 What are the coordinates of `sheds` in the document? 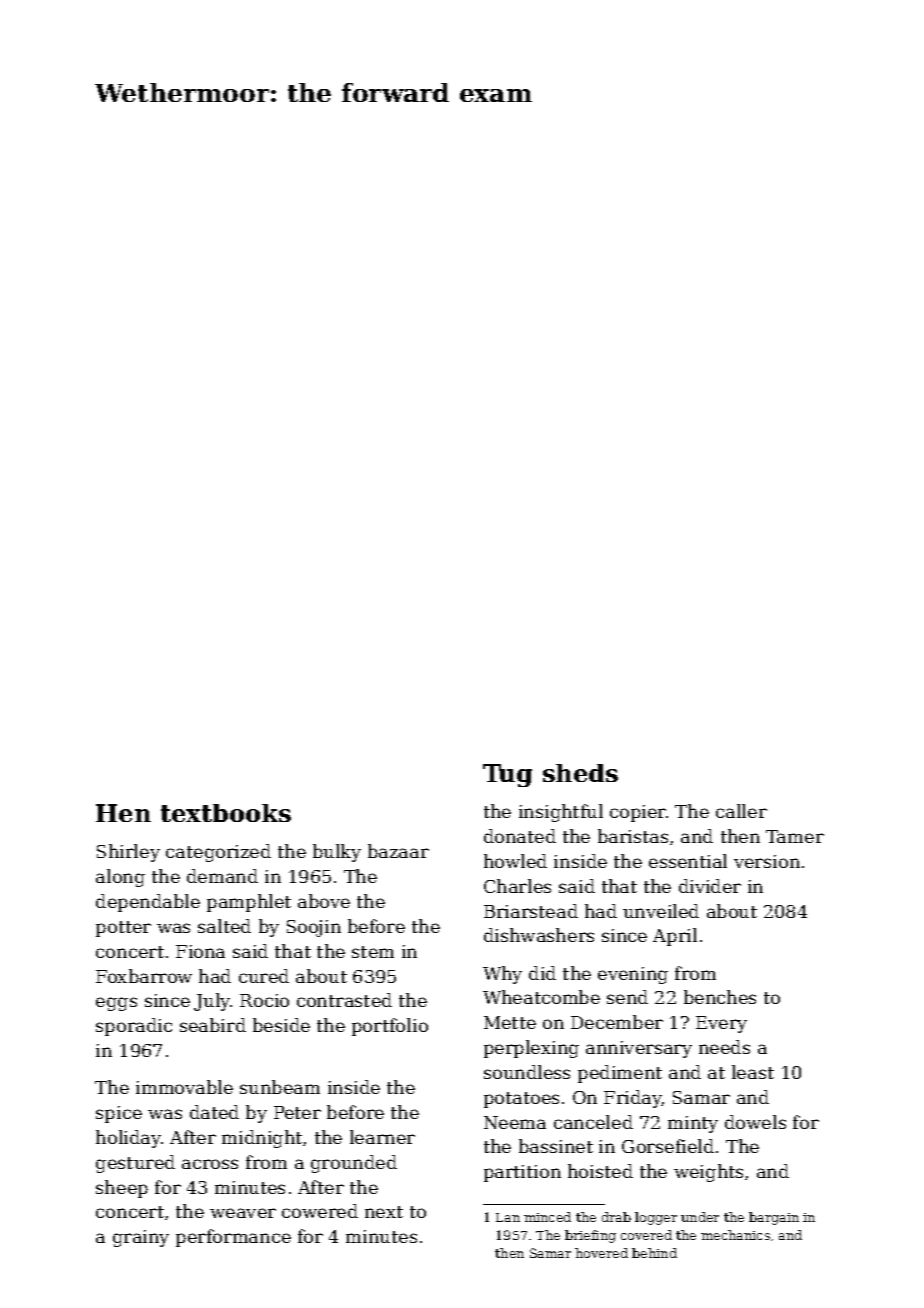 It's located at (580, 773).
